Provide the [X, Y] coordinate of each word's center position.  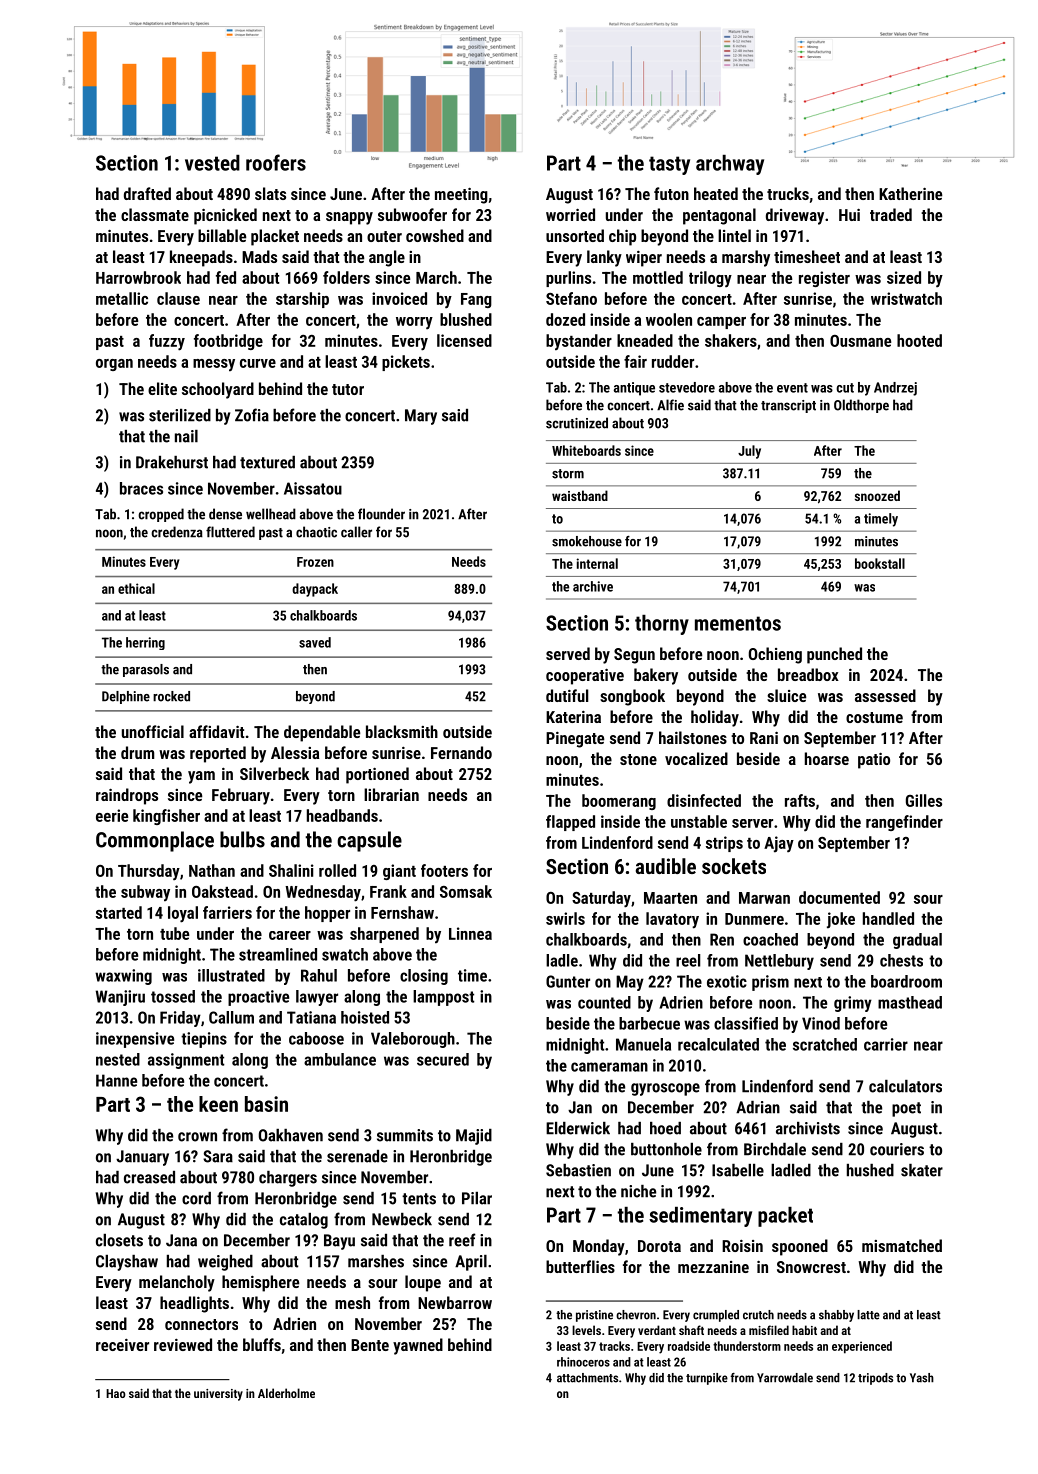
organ [114, 365]
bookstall [880, 563]
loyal [183, 914]
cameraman [609, 1067]
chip [622, 237]
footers [444, 870]
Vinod [821, 1023]
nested [118, 1059]
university [218, 1395]
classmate [155, 214]
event [792, 388]
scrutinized [577, 423]
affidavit [216, 731]
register [824, 279]
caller [356, 532]
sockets [734, 866]
